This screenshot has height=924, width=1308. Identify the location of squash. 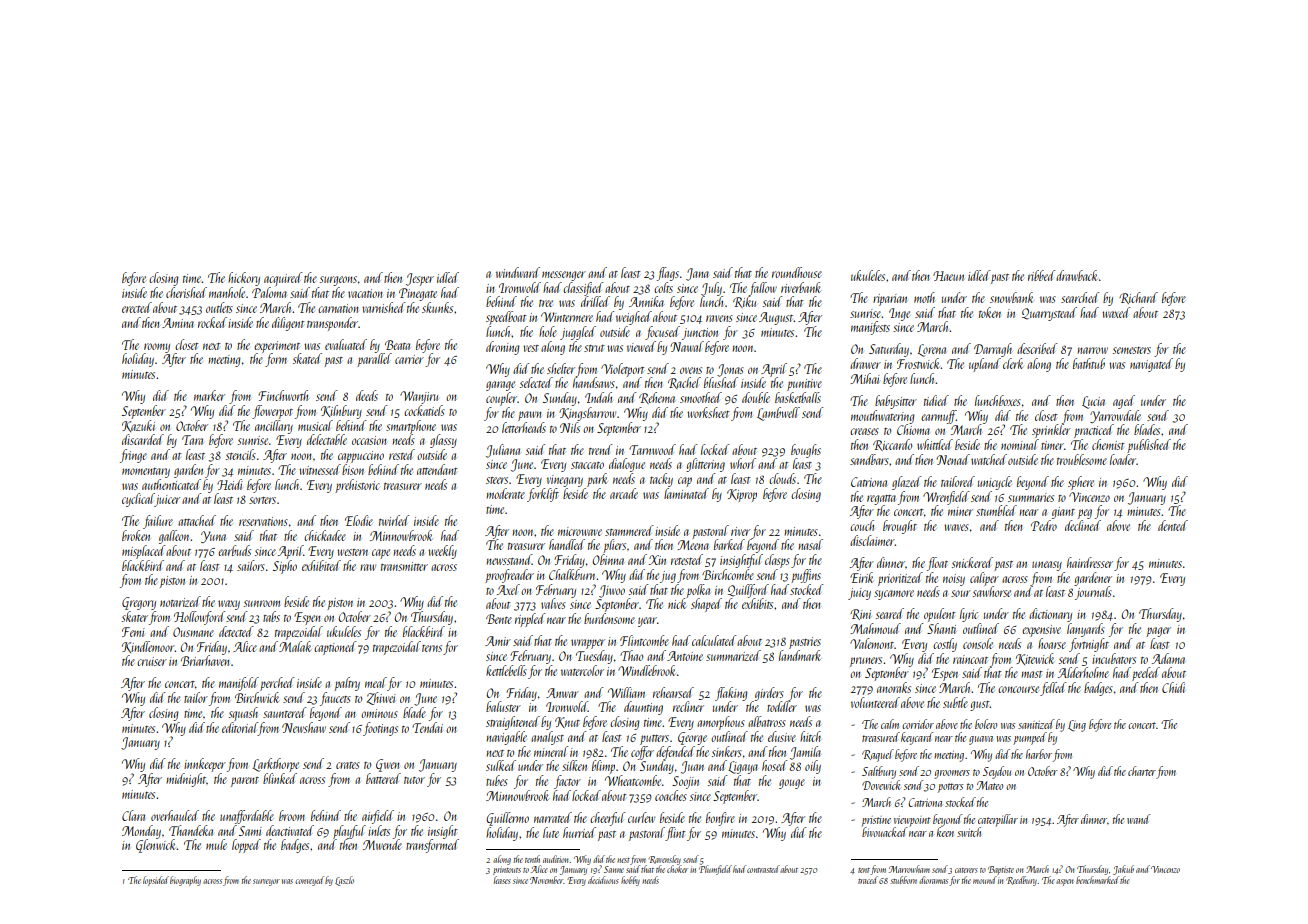
(243, 714).
